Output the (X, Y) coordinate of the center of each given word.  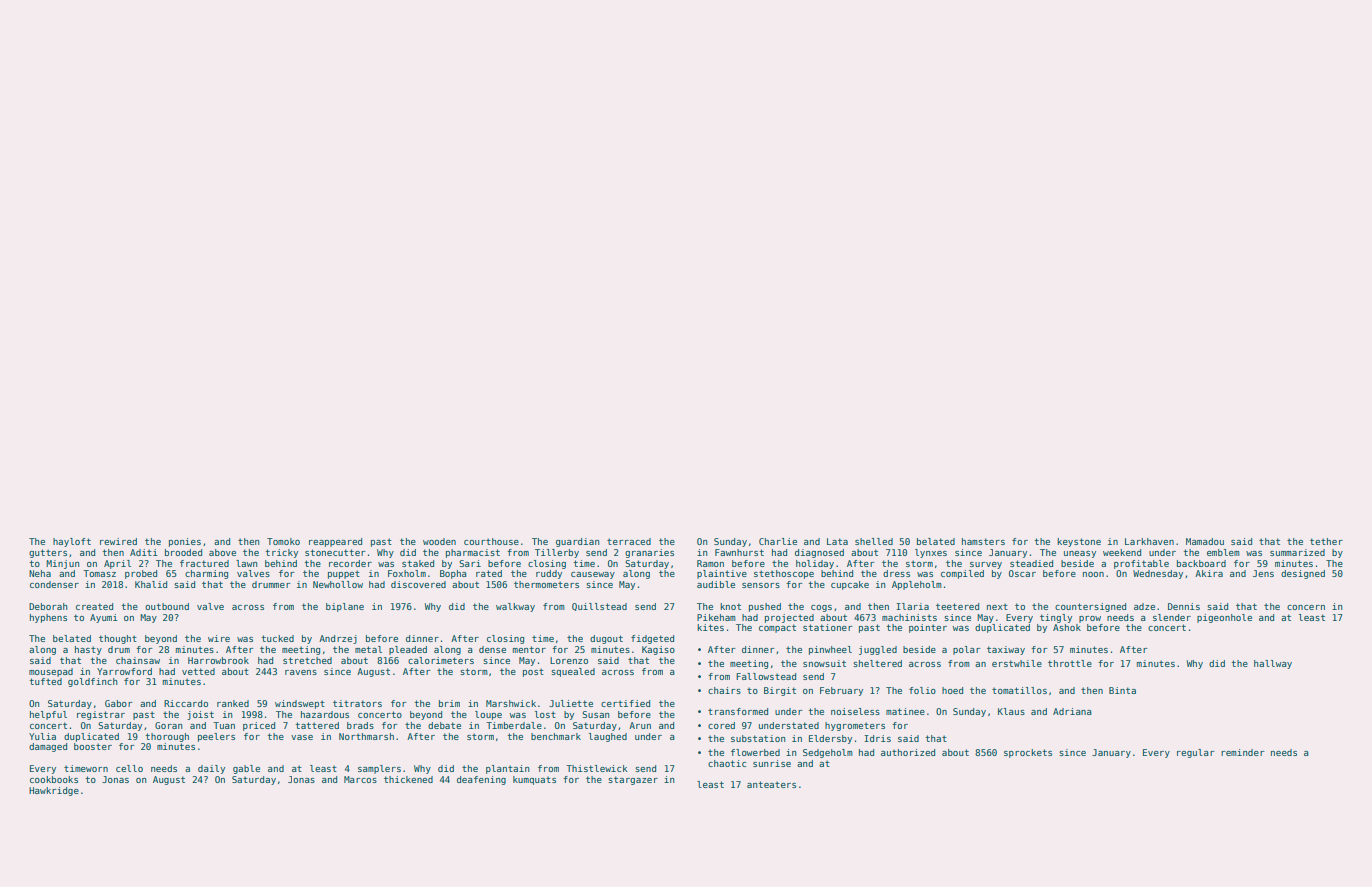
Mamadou (1205, 541)
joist (200, 715)
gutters (48, 553)
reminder (1243, 752)
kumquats (534, 780)
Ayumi (104, 618)
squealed (573, 672)
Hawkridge (54, 791)
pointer (928, 628)
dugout (606, 639)
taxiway (1006, 650)
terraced (629, 541)
